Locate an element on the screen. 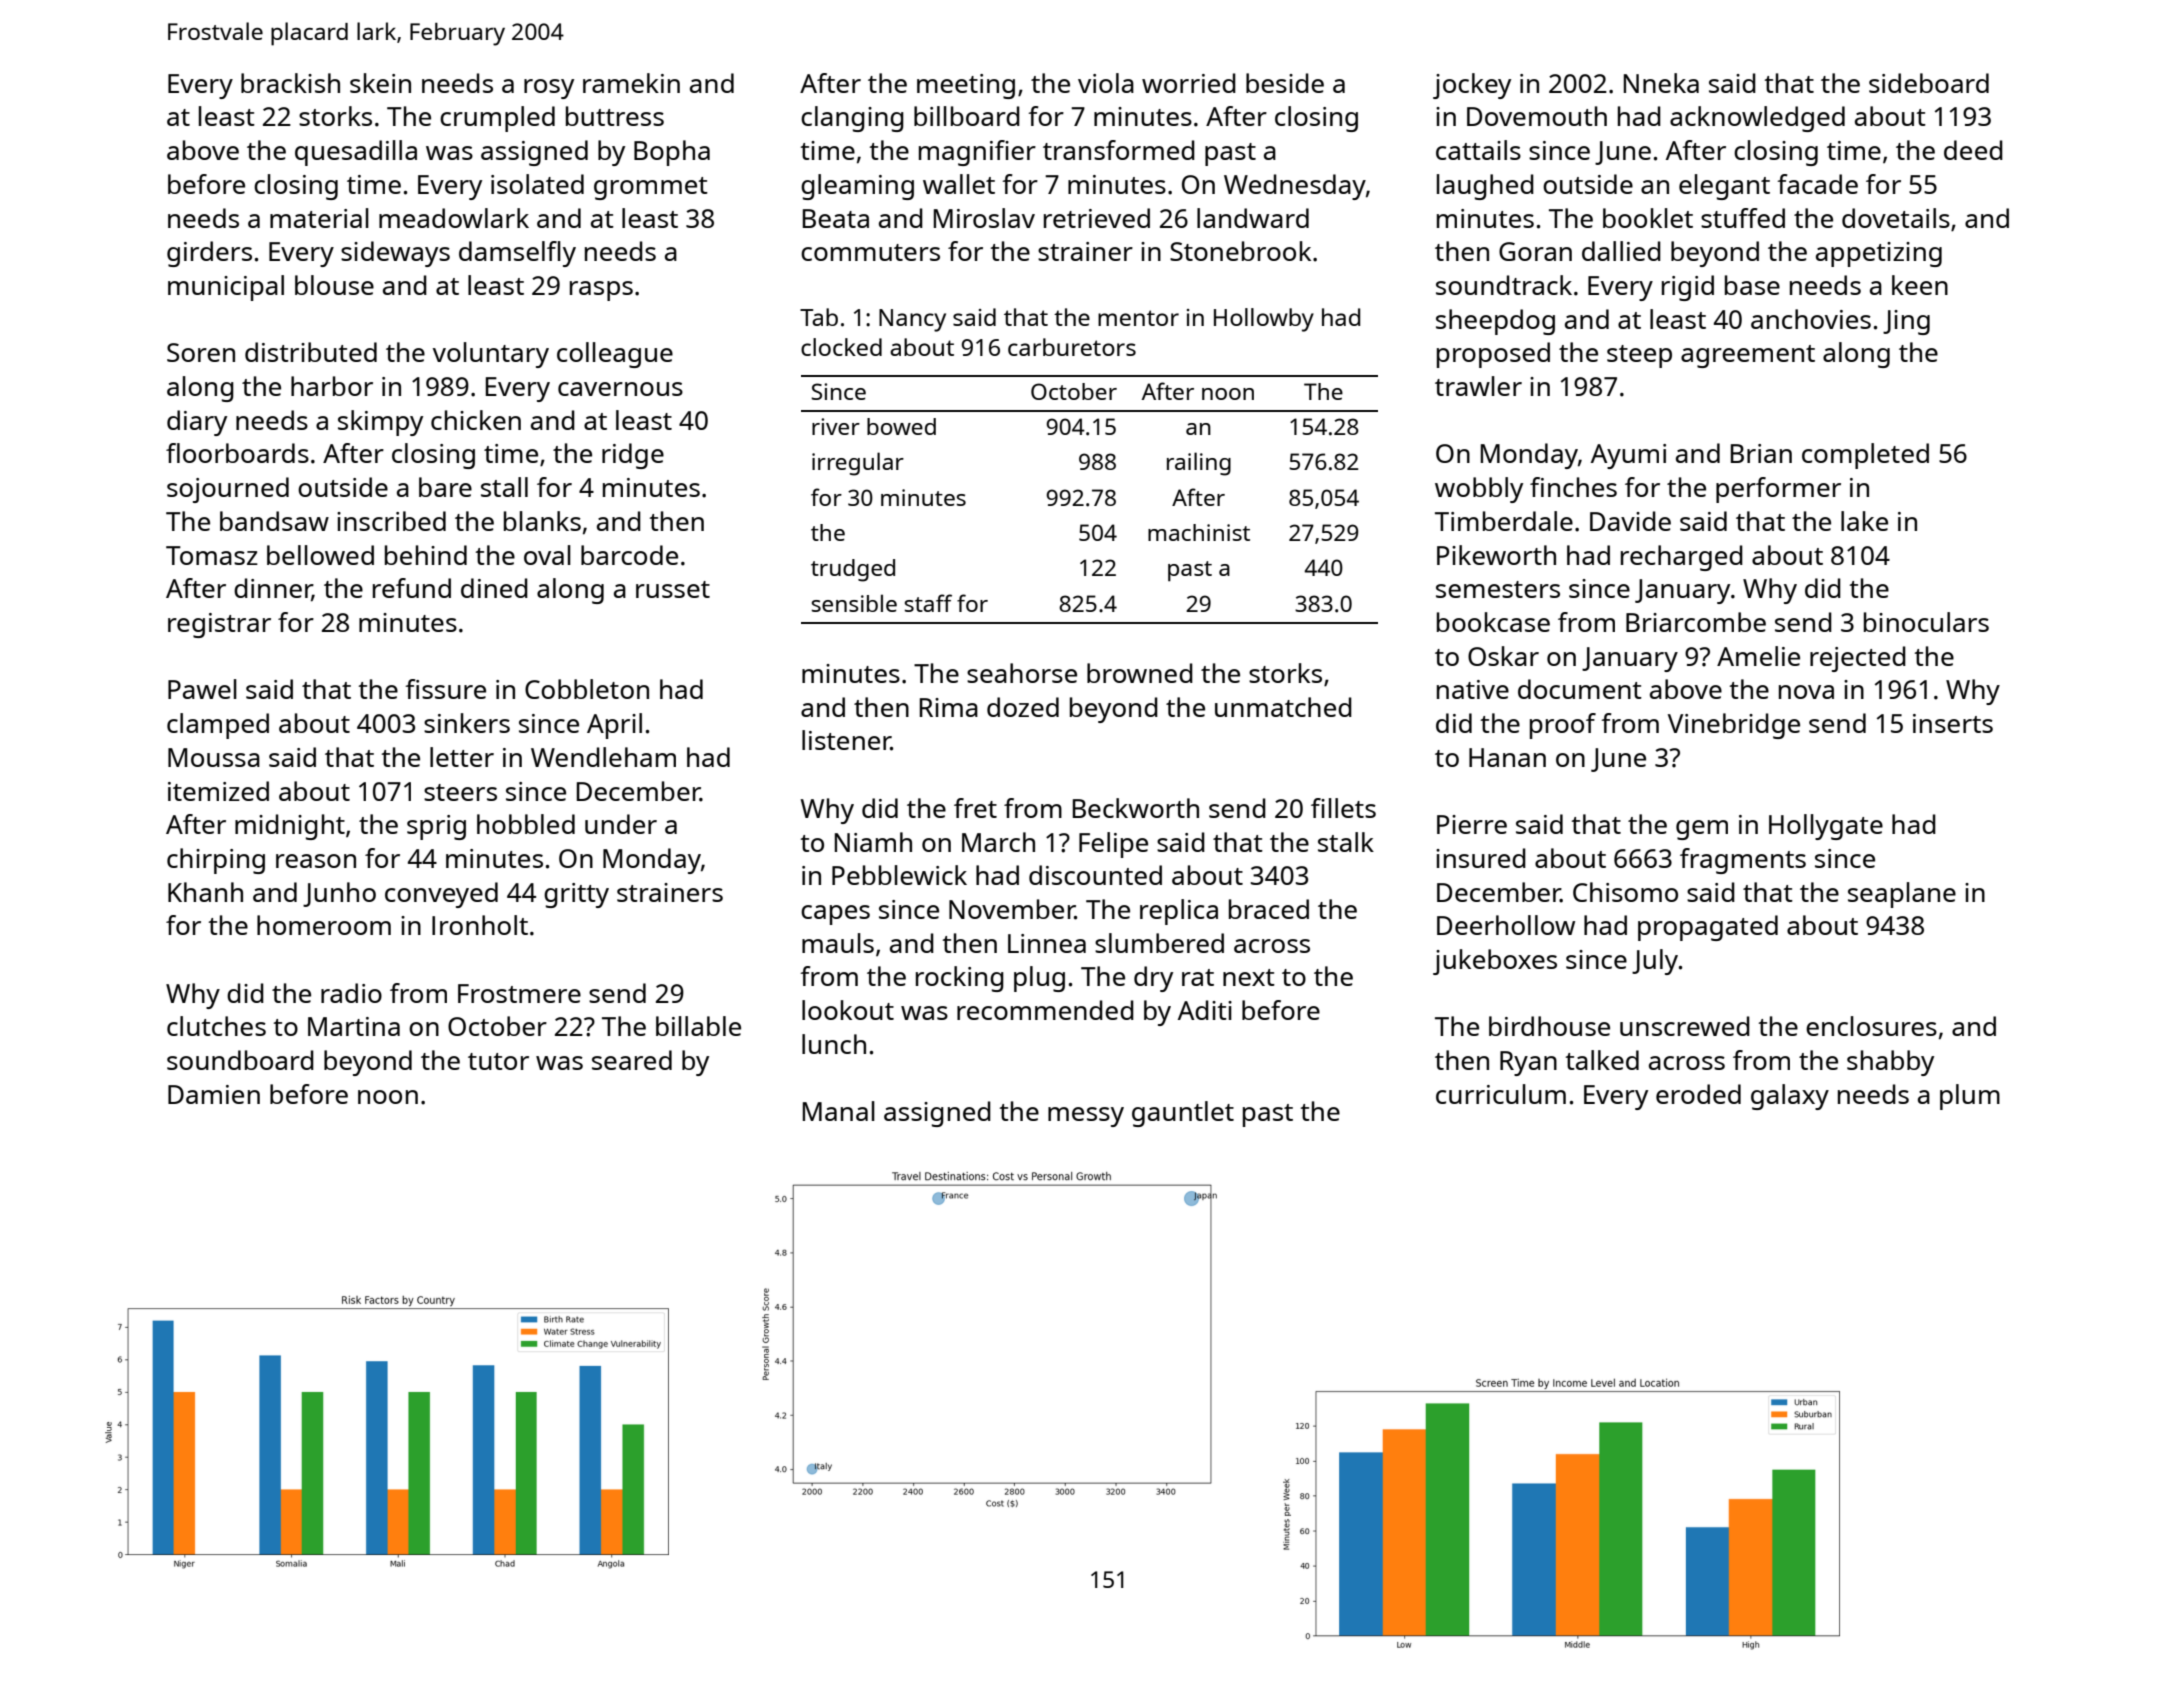 The width and height of the screenshot is (2178, 1683). brackish is located at coordinates (290, 83).
